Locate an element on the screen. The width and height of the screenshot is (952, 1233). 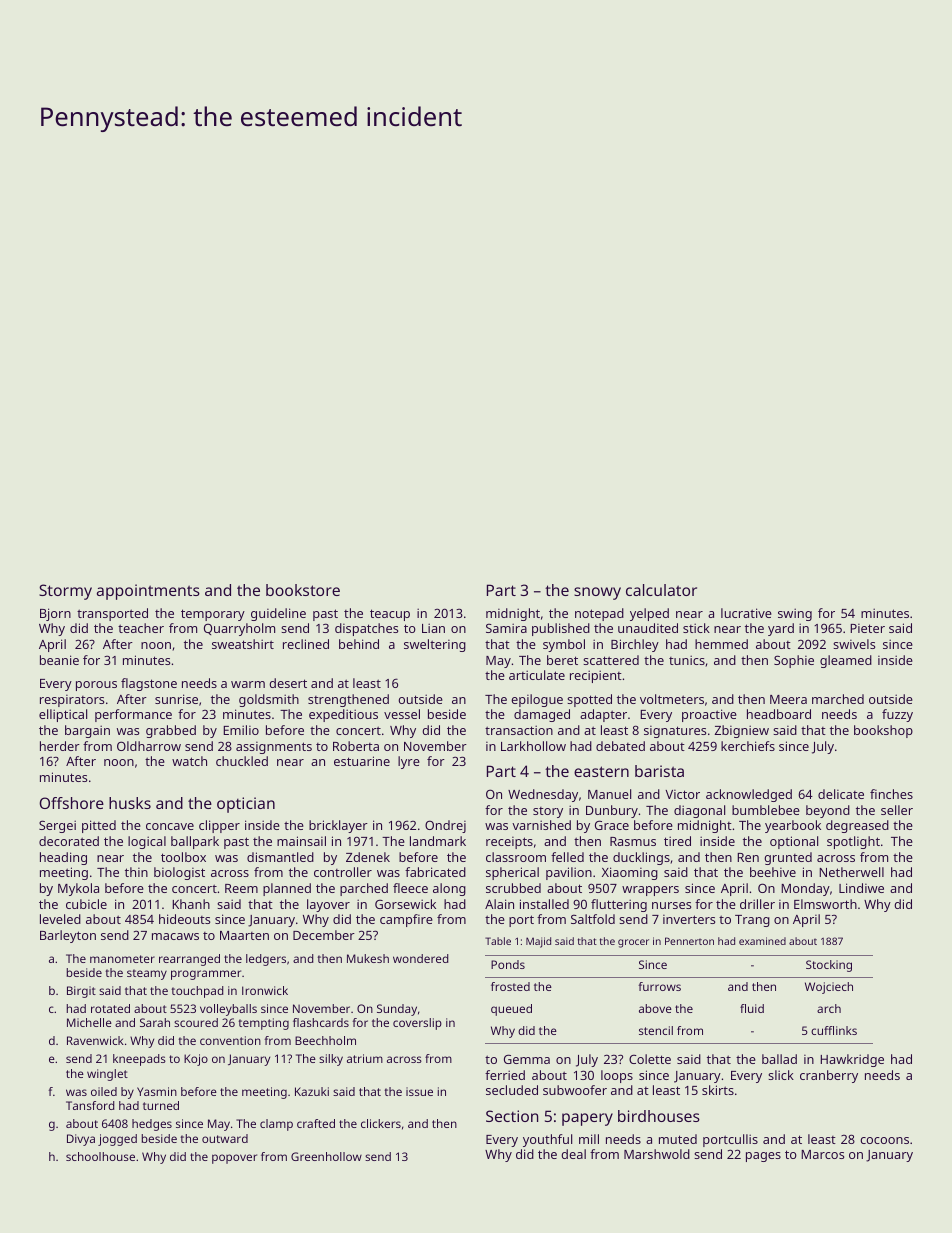
stencil is located at coordinates (656, 1030).
